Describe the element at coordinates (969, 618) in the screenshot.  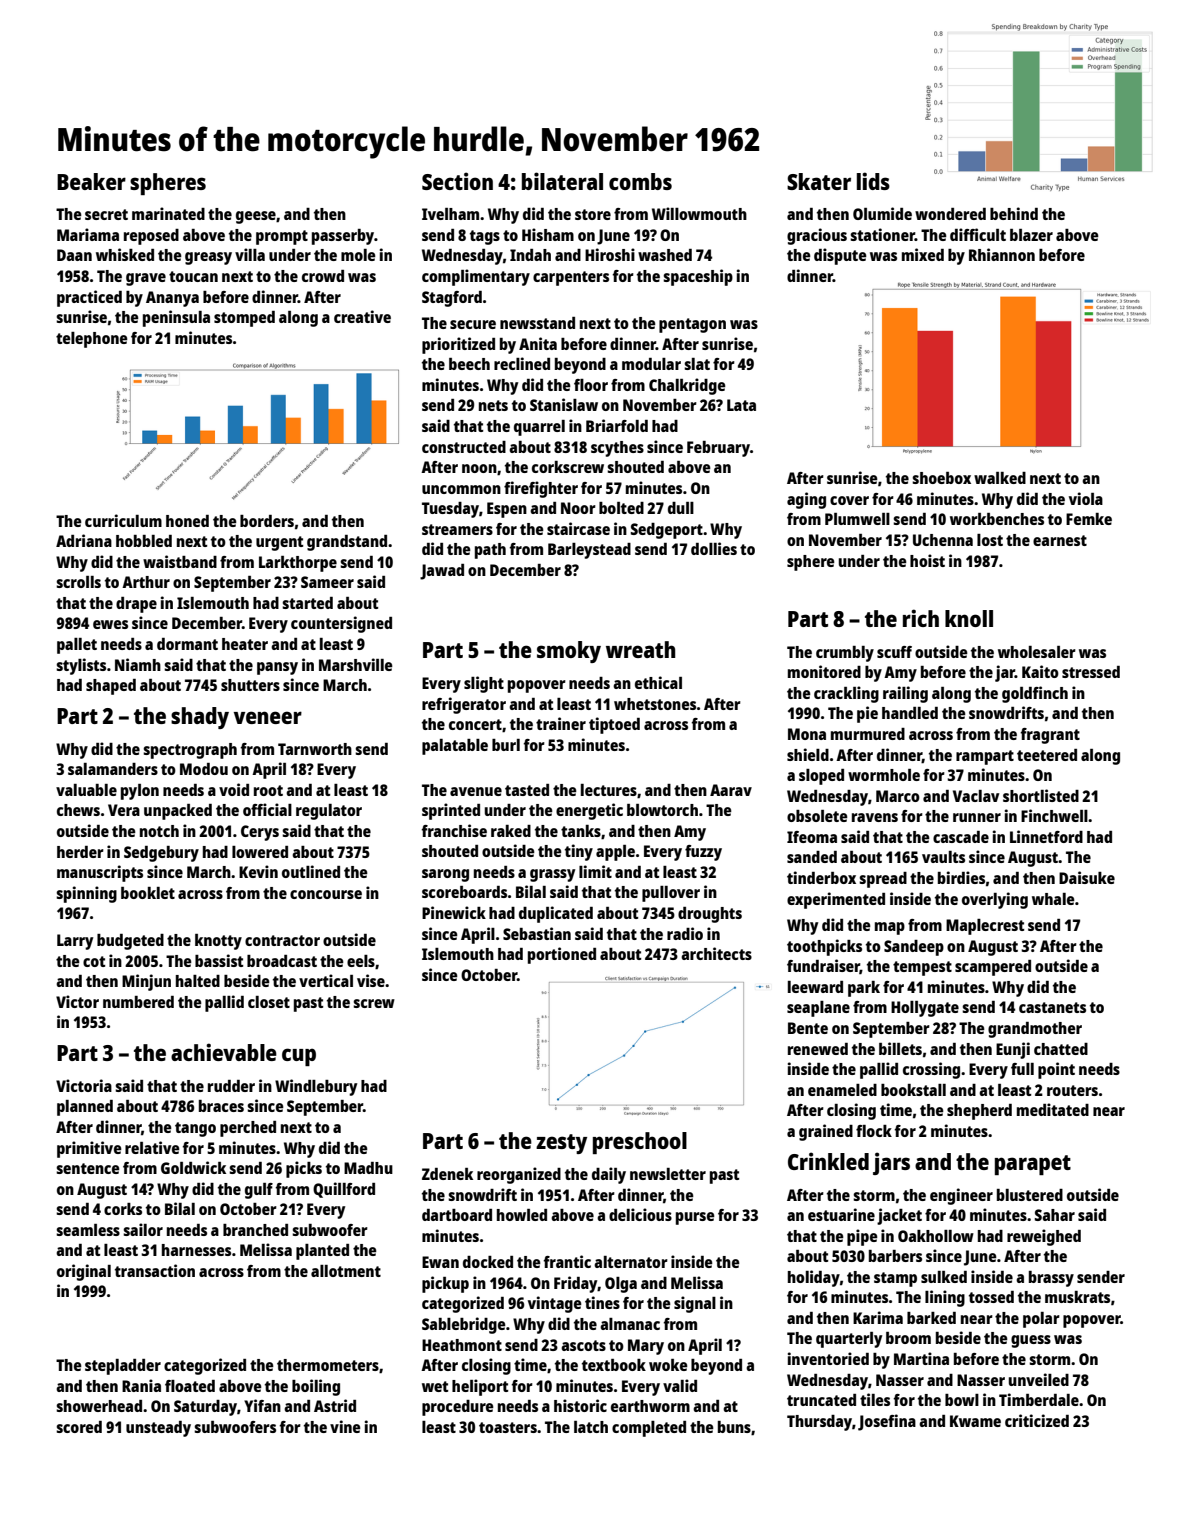
I see `knoll` at that location.
